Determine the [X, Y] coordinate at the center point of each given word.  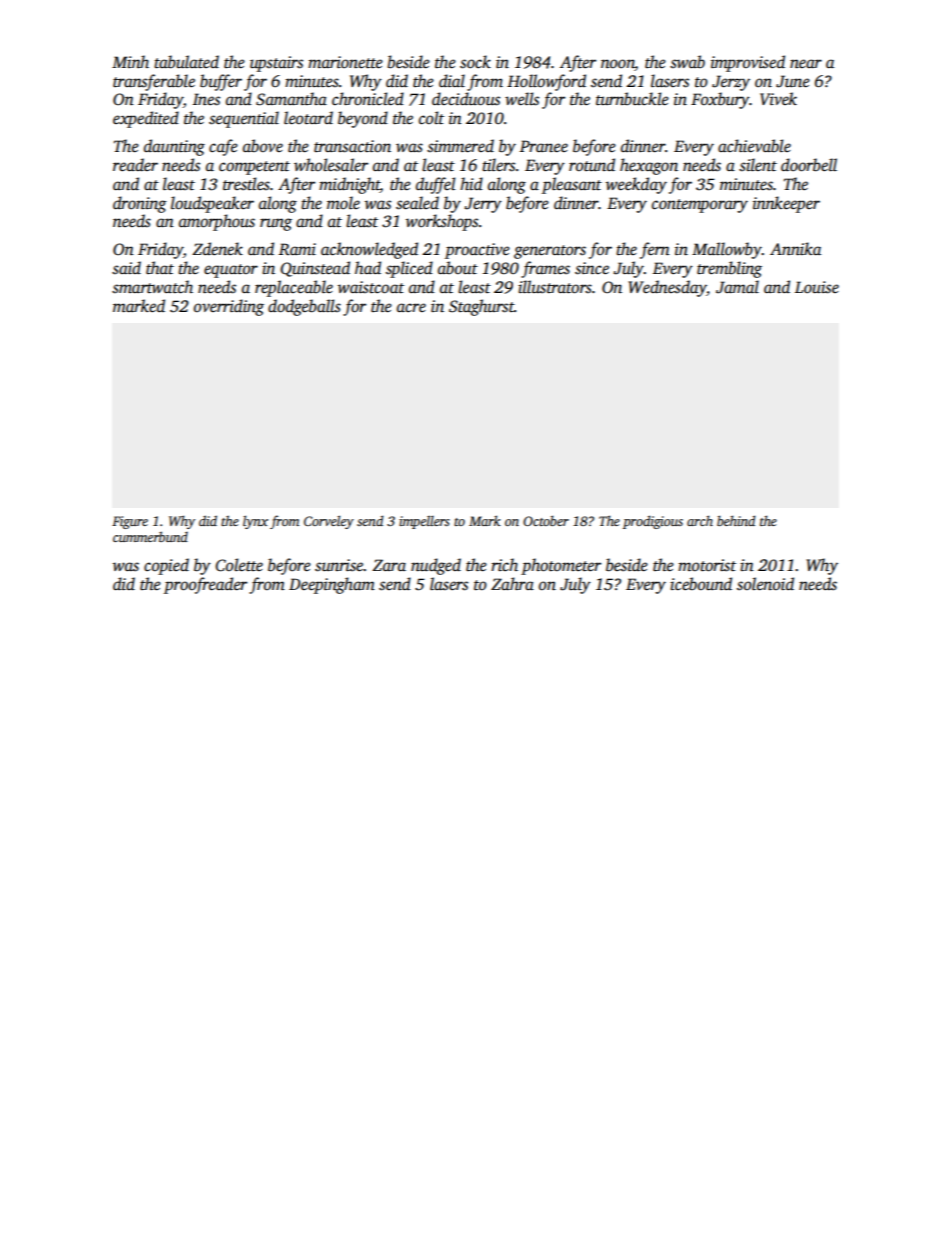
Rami [297, 249]
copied [166, 566]
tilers [498, 165]
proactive [477, 251]
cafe [223, 147]
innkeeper [786, 204]
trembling [729, 269]
